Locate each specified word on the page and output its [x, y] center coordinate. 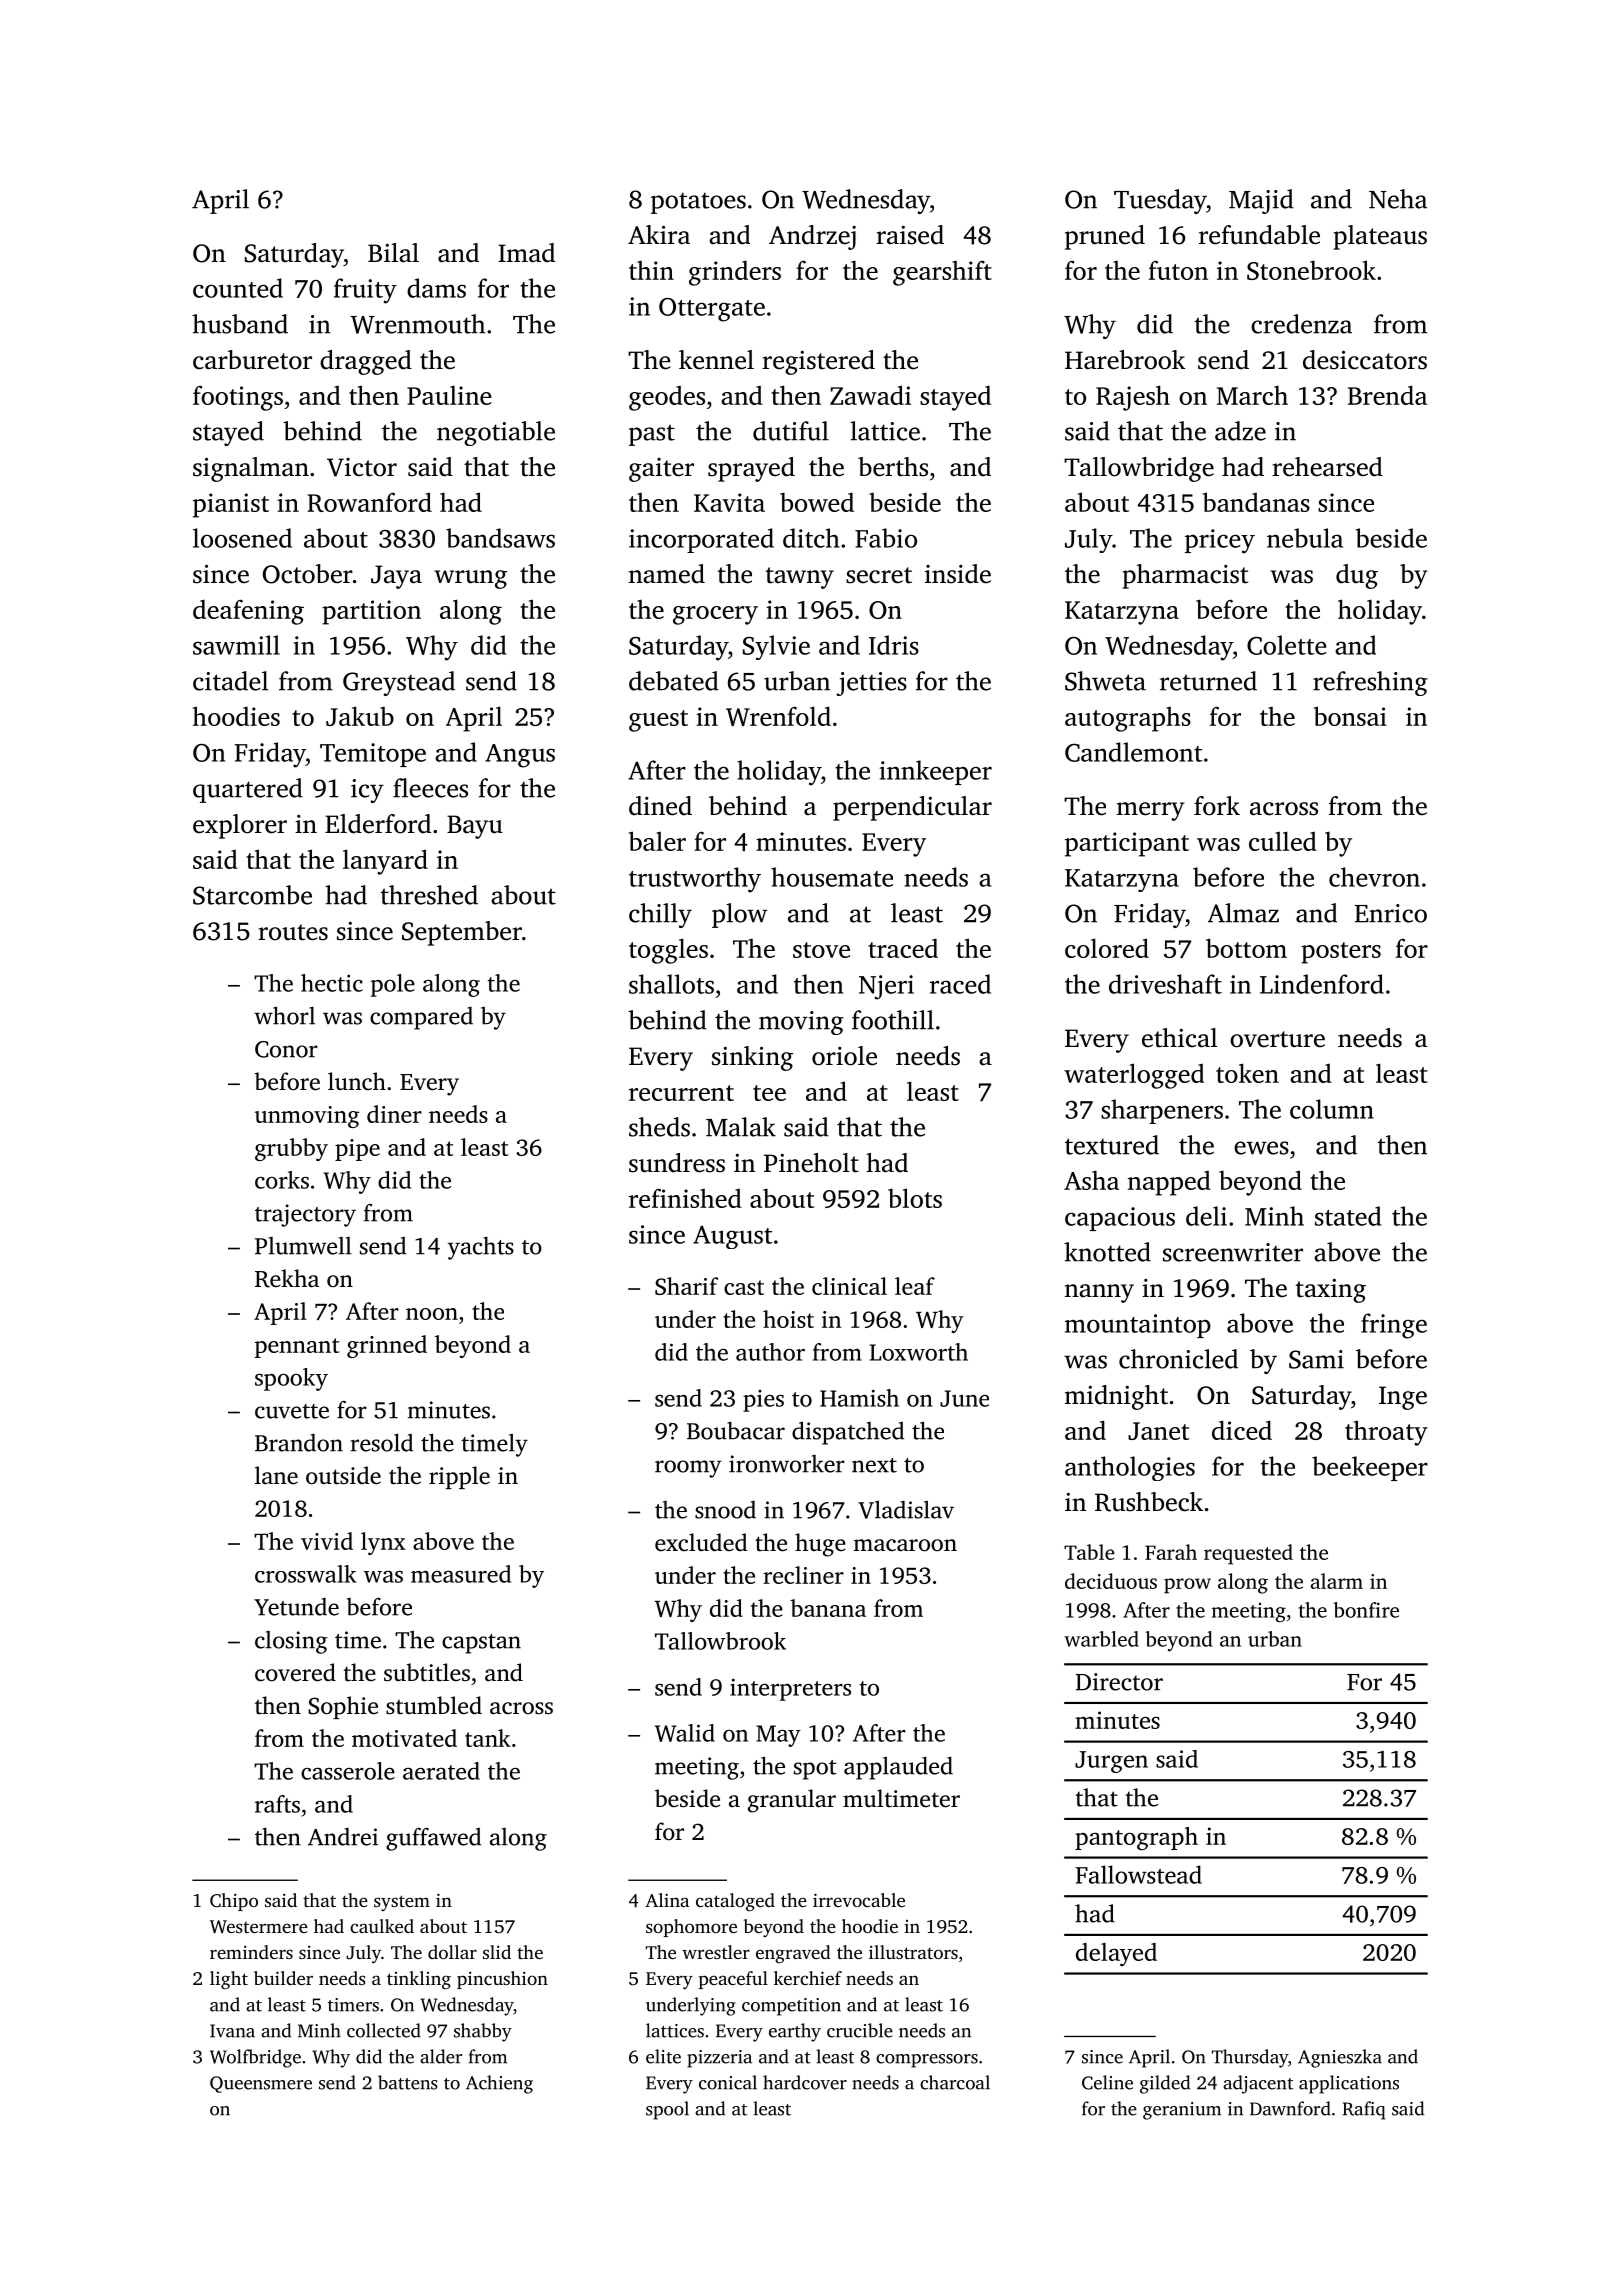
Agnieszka [1340, 2058]
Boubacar [736, 1430]
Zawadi [870, 395]
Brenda [1387, 395]
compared [421, 1018]
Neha [1398, 199]
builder [283, 1978]
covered [295, 1672]
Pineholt [811, 1163]
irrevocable [859, 1900]
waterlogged [1134, 1076]
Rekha [287, 1278]
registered [818, 362]
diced [1242, 1430]
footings [238, 398]
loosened [242, 538]
